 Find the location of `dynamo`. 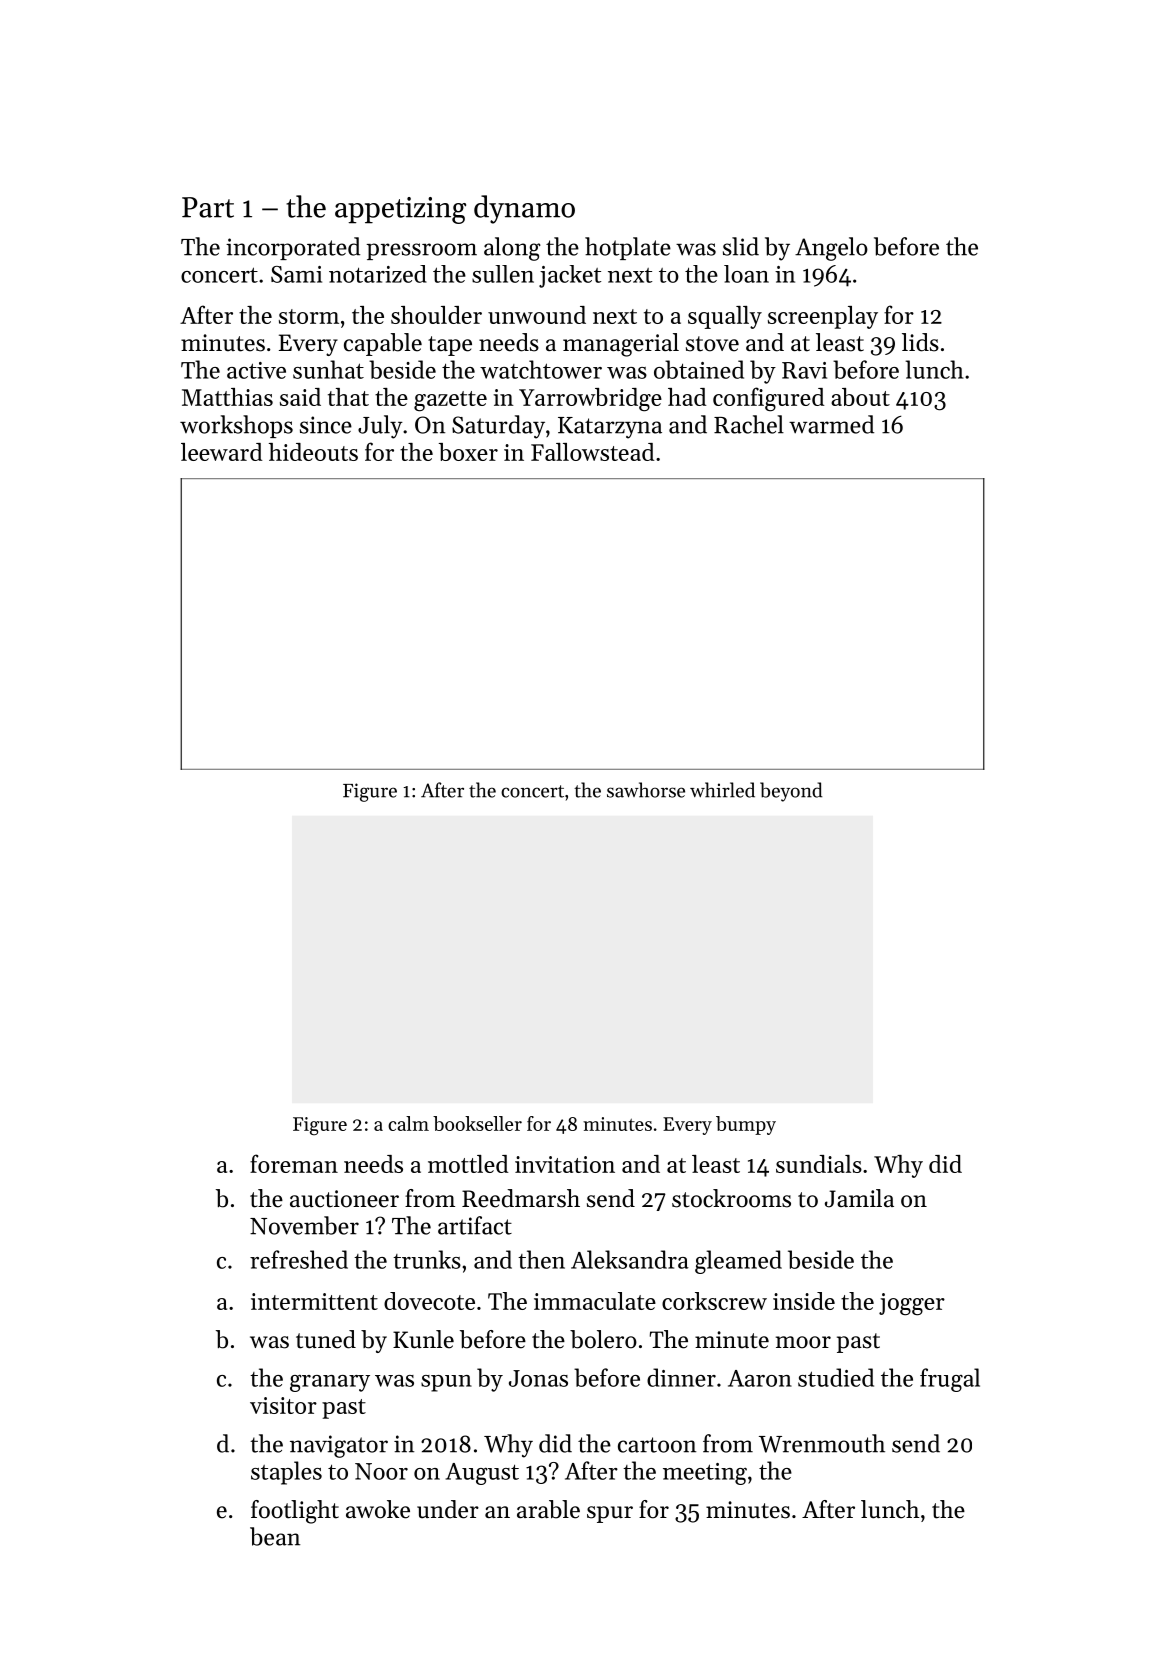

dynamo is located at coordinates (524, 209).
